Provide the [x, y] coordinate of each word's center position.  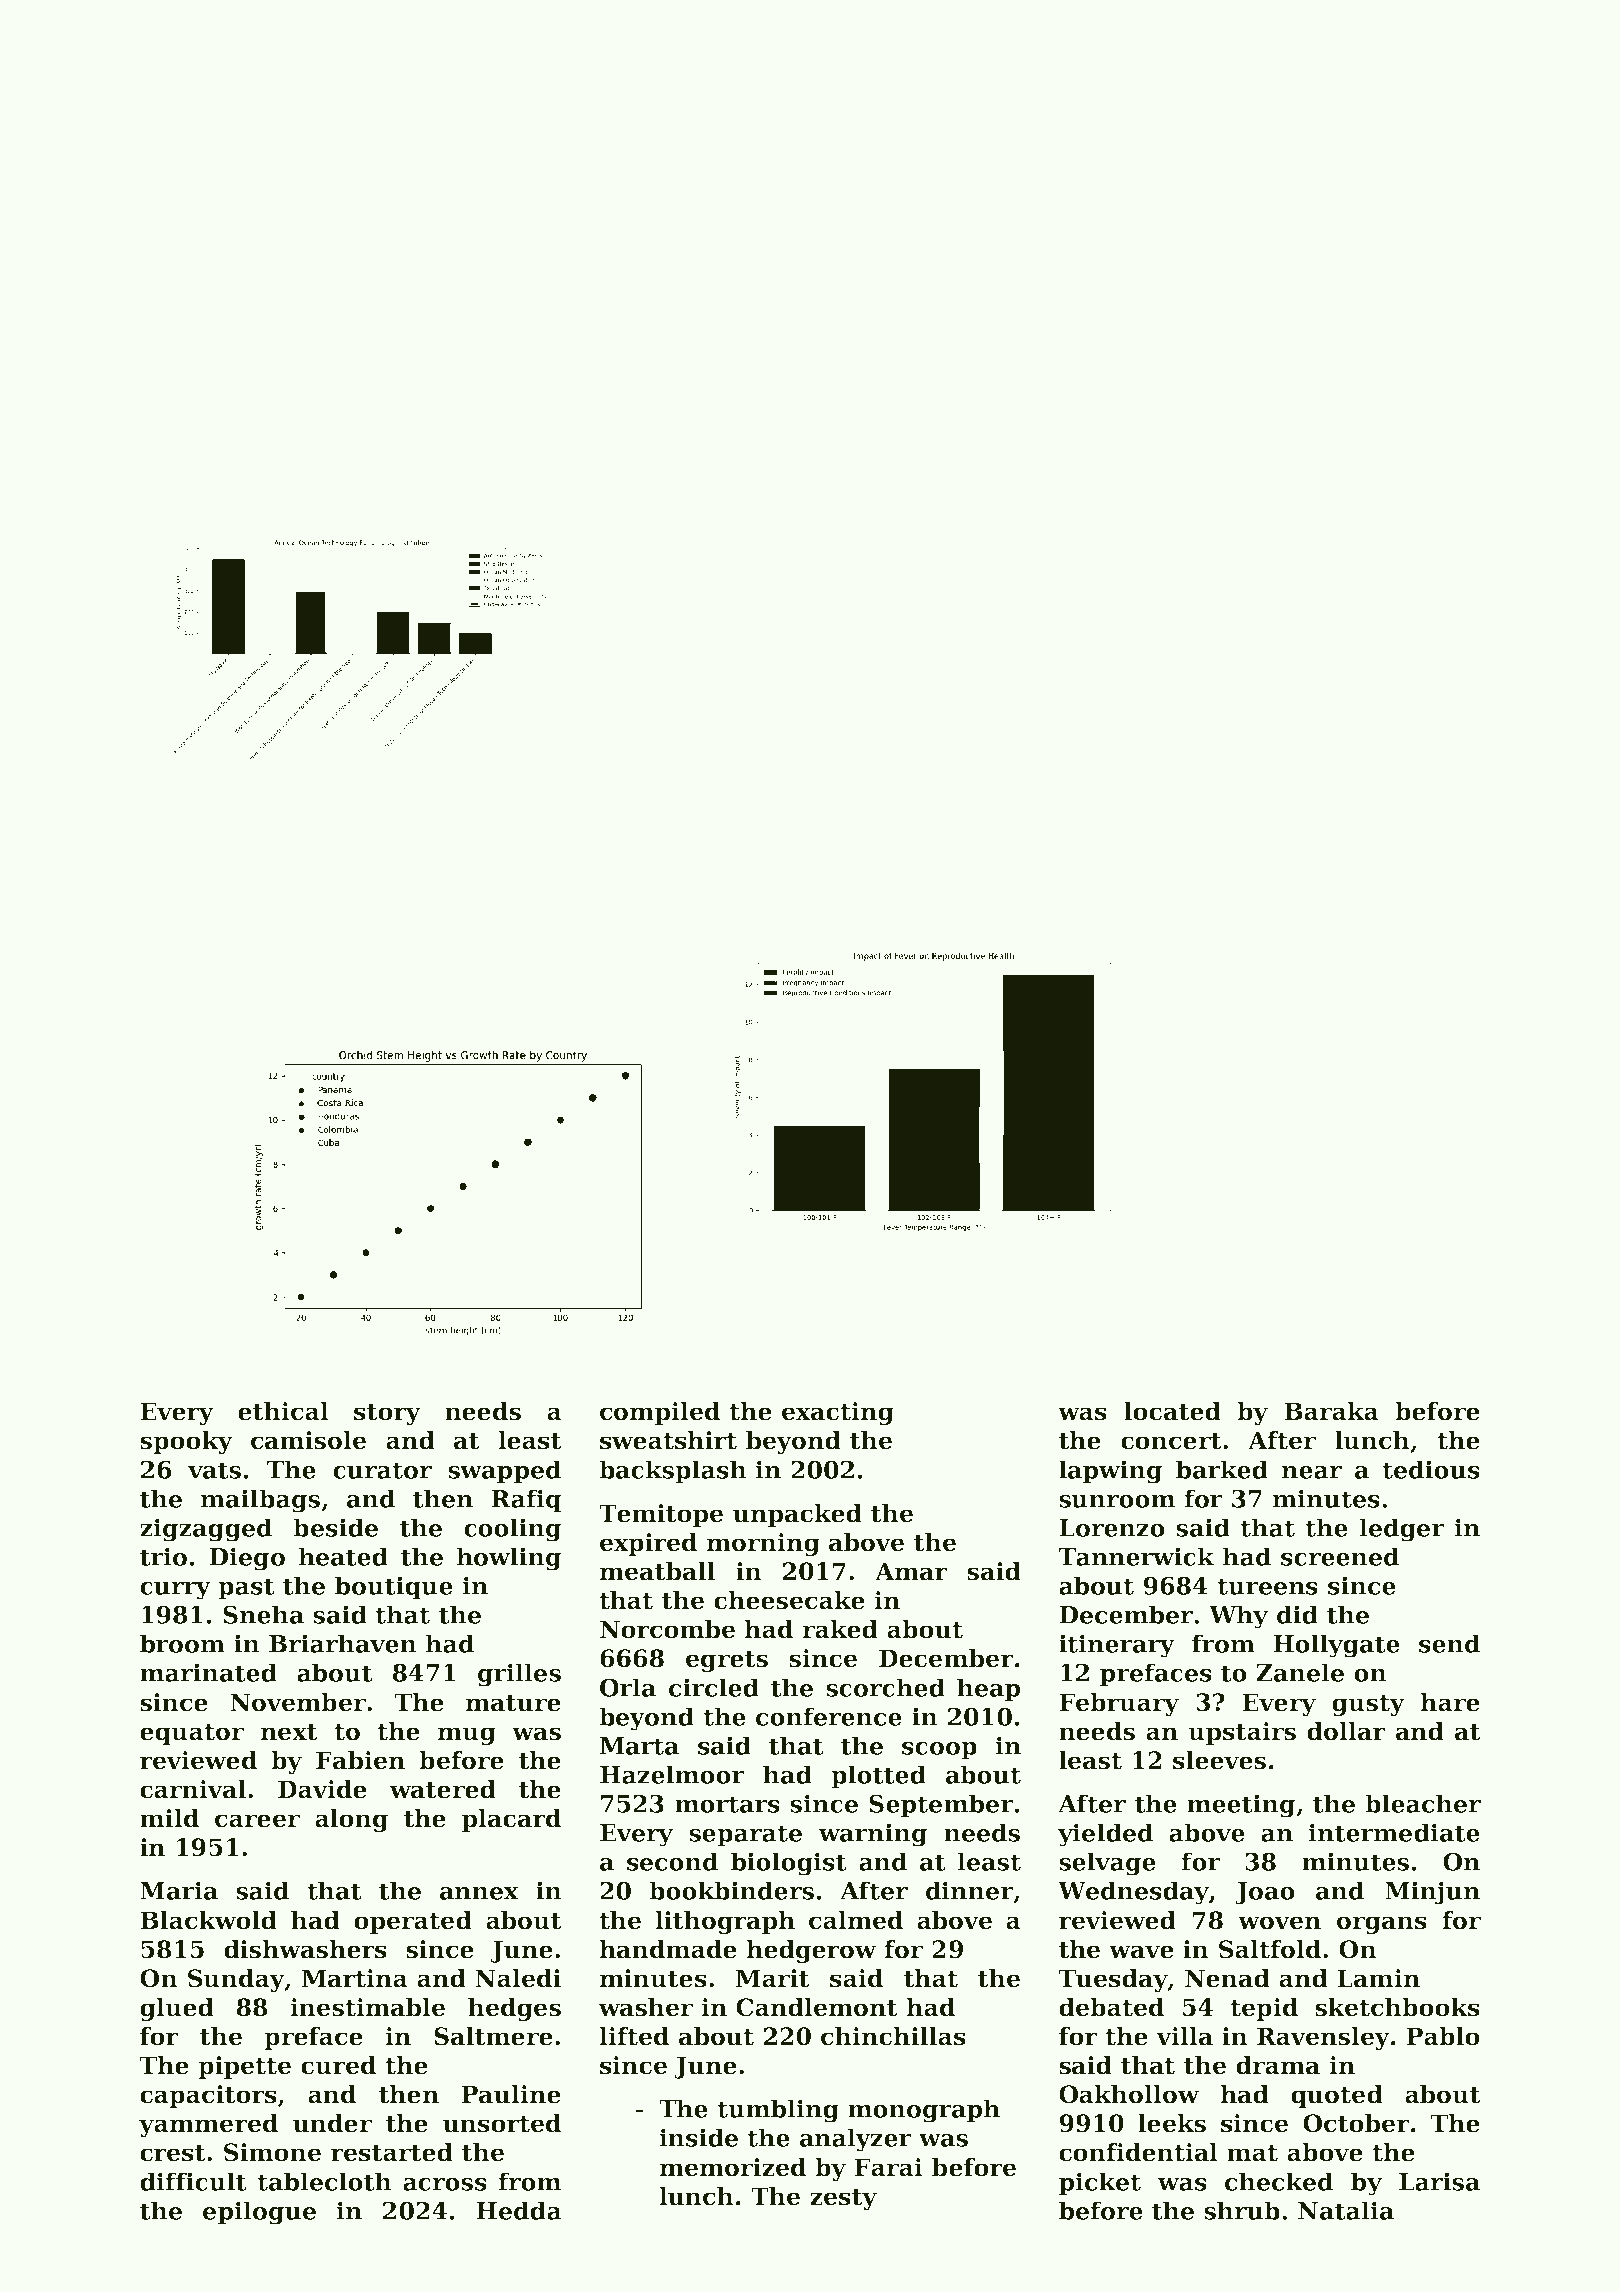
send [1449, 1643]
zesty [843, 2199]
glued [177, 2009]
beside [335, 1527]
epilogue [259, 2213]
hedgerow [811, 1951]
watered [443, 1789]
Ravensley [1323, 2038]
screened [1340, 1556]
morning [763, 1544]
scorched [885, 1687]
